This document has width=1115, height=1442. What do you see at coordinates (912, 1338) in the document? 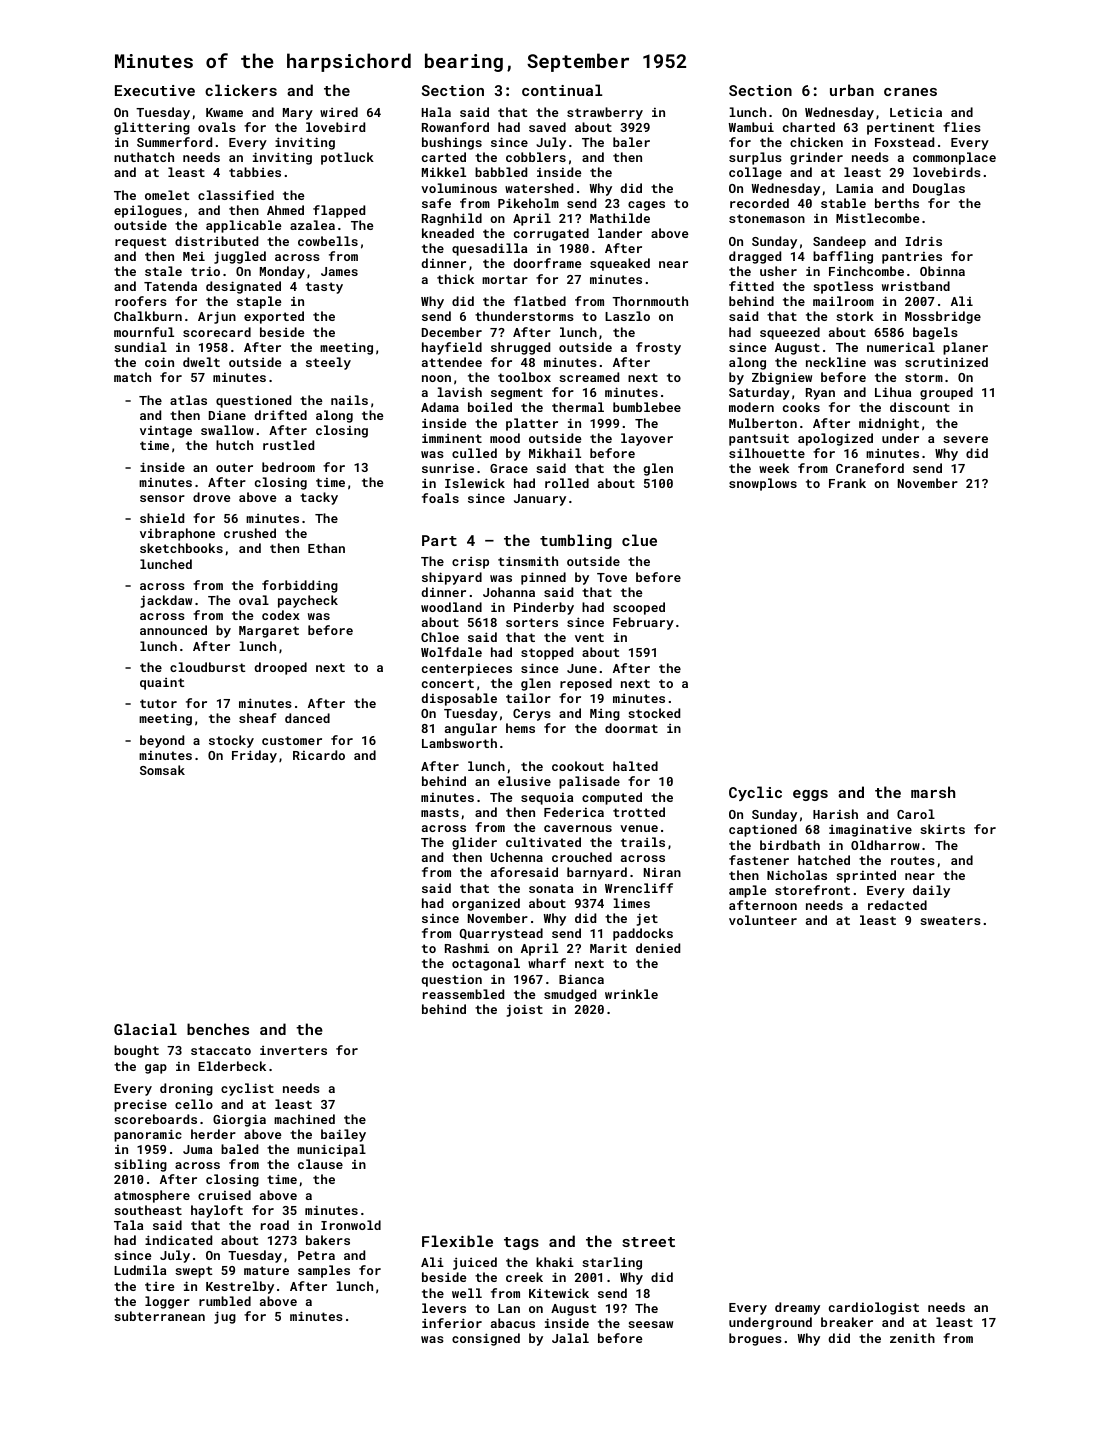
I see `zenith` at bounding box center [912, 1338].
